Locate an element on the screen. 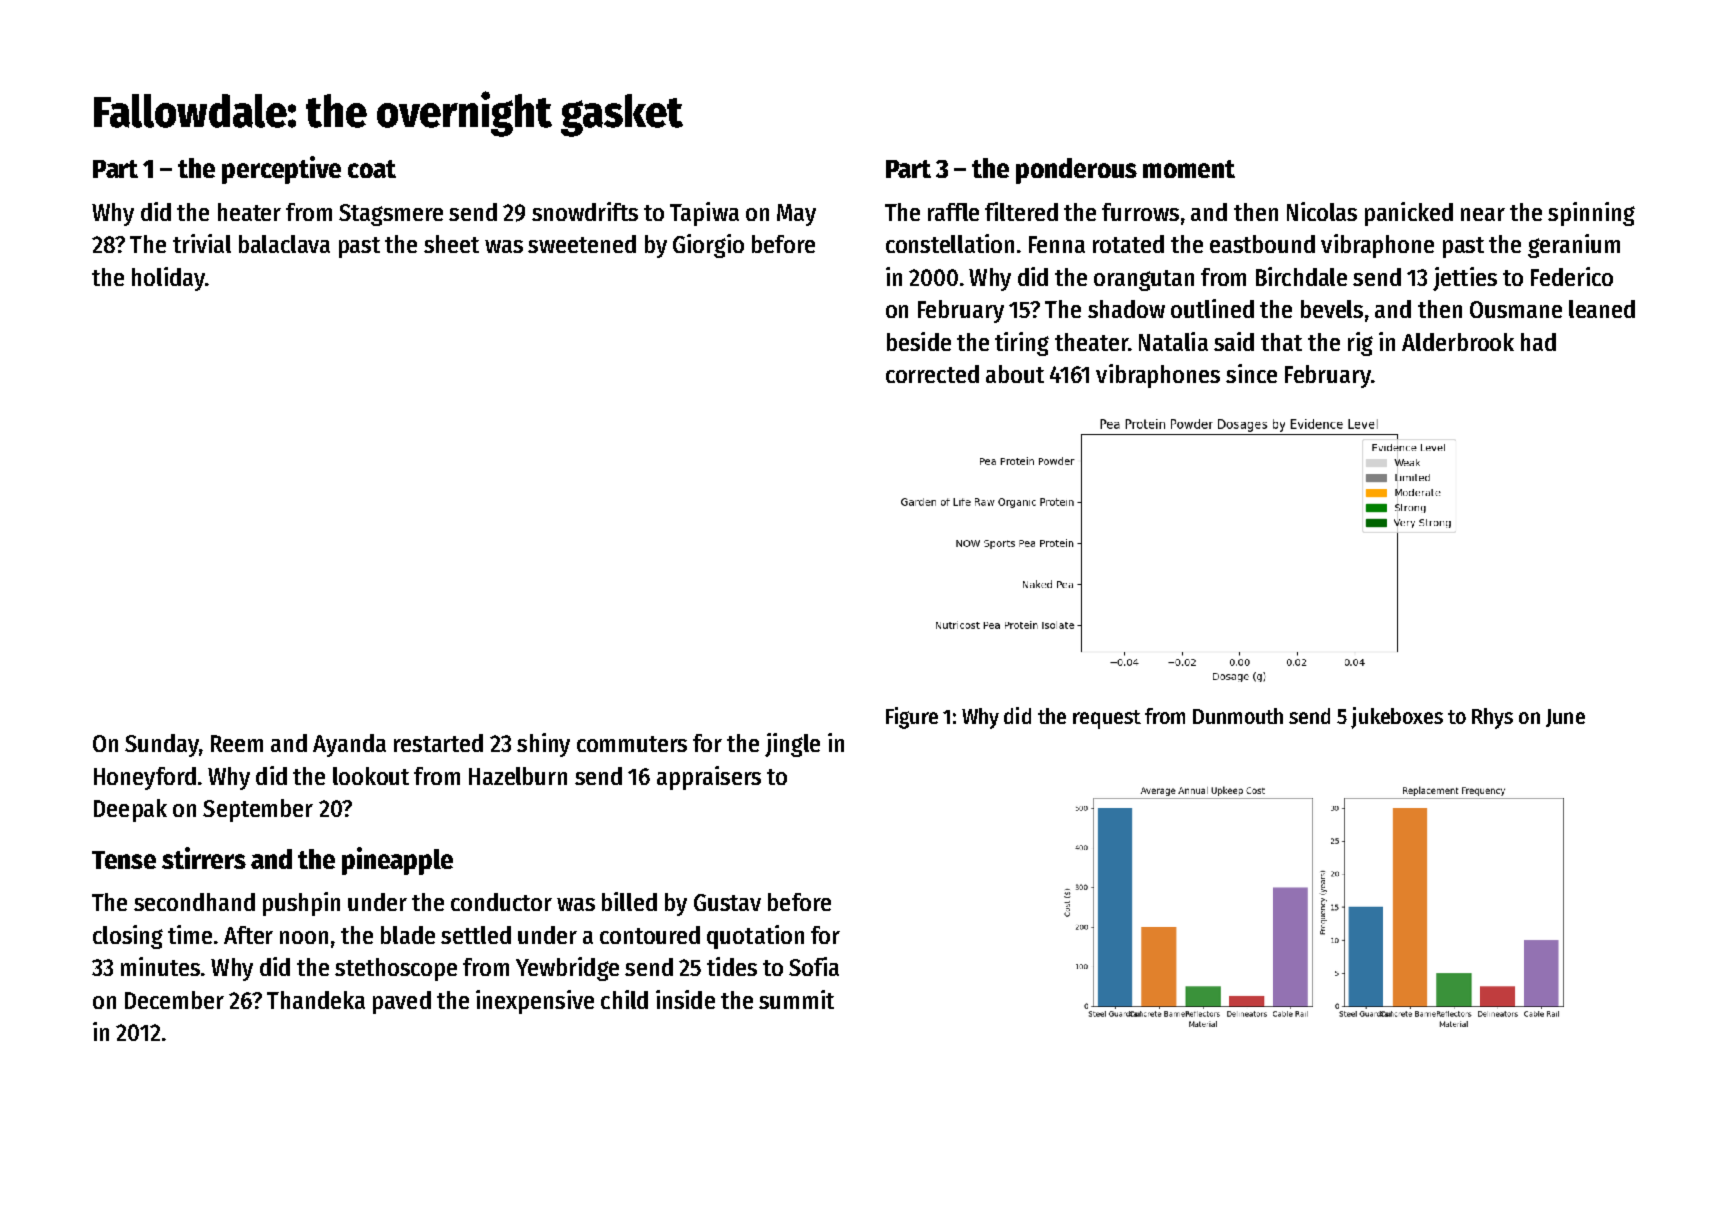 The width and height of the screenshot is (1735, 1227). panicked is located at coordinates (1409, 214).
